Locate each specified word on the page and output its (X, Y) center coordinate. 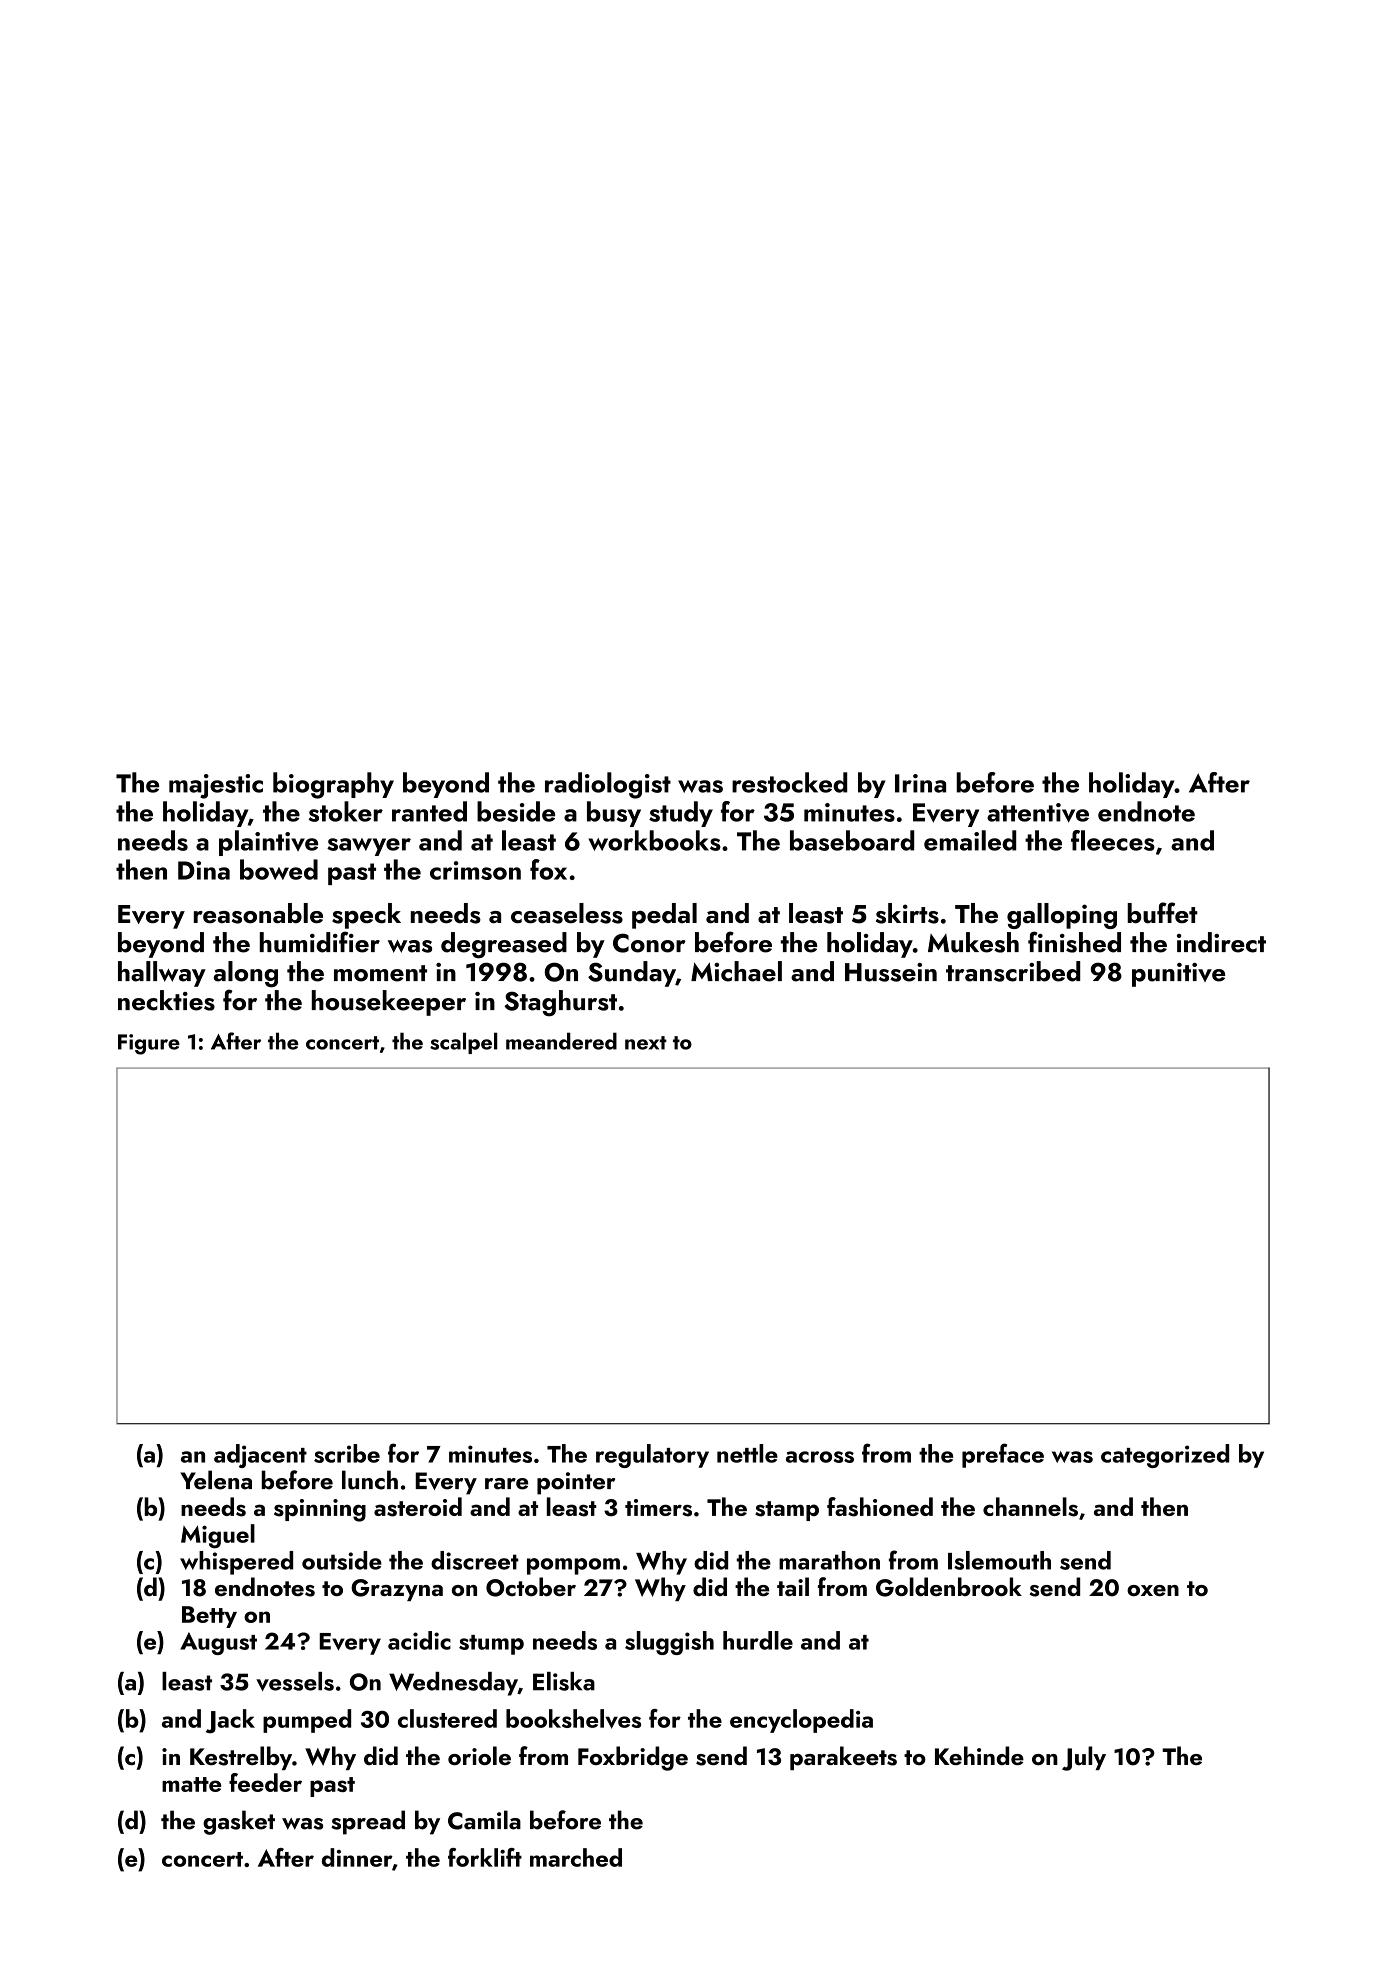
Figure (149, 1044)
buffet (1162, 913)
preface (1003, 1455)
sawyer (369, 847)
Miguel (218, 1536)
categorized (1165, 1456)
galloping (1062, 916)
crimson (475, 870)
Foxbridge (633, 1758)
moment (380, 973)
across (820, 1457)
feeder (265, 1782)
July (1084, 1758)
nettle (747, 1453)
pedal (664, 916)
